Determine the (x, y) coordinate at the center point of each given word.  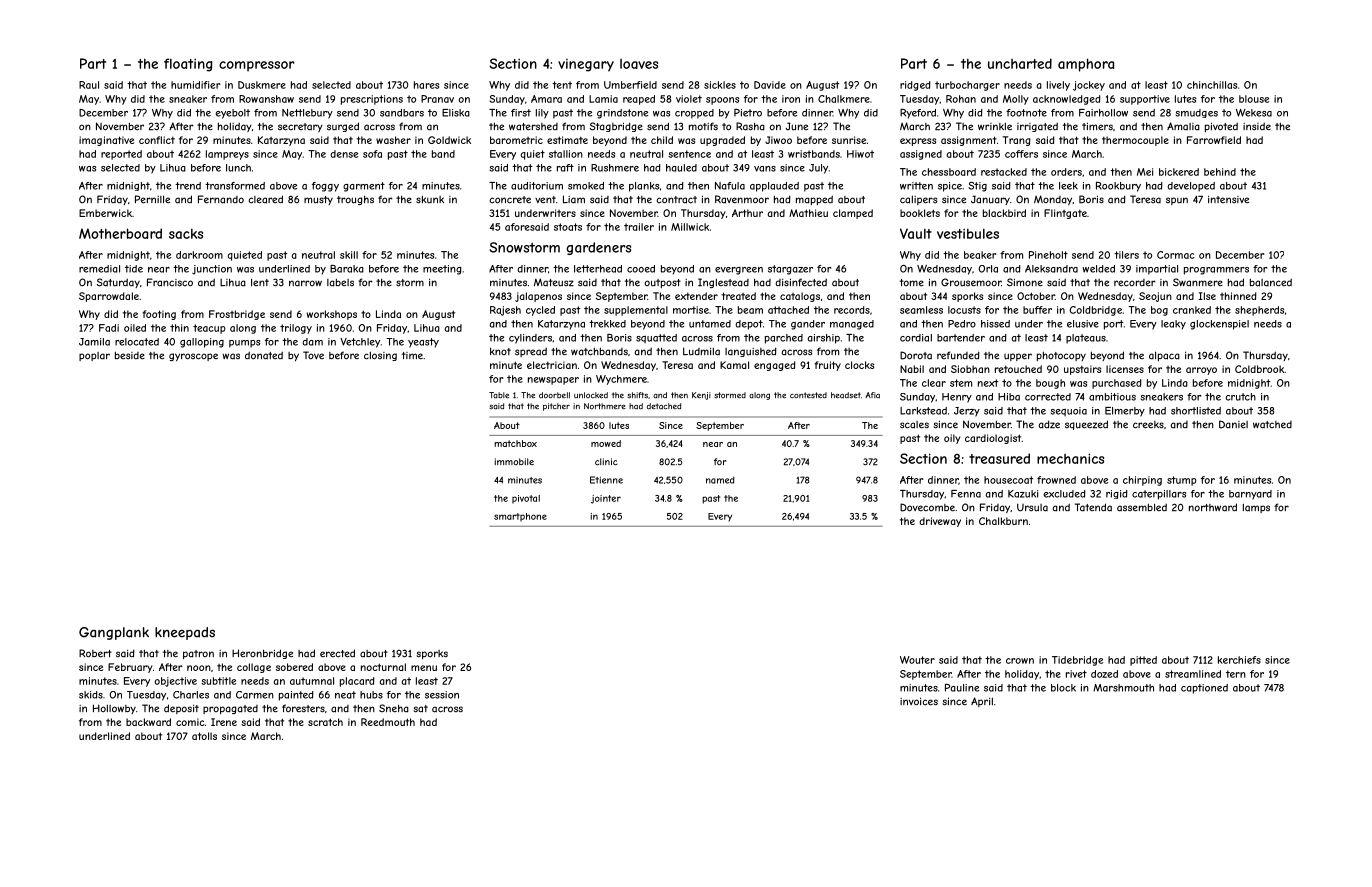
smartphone (520, 517)
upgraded (722, 141)
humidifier (196, 85)
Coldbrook (1259, 369)
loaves (639, 64)
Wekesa (1254, 113)
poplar (94, 356)
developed (1191, 187)
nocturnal (383, 667)
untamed (710, 324)
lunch (238, 168)
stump (1182, 481)
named (720, 480)
